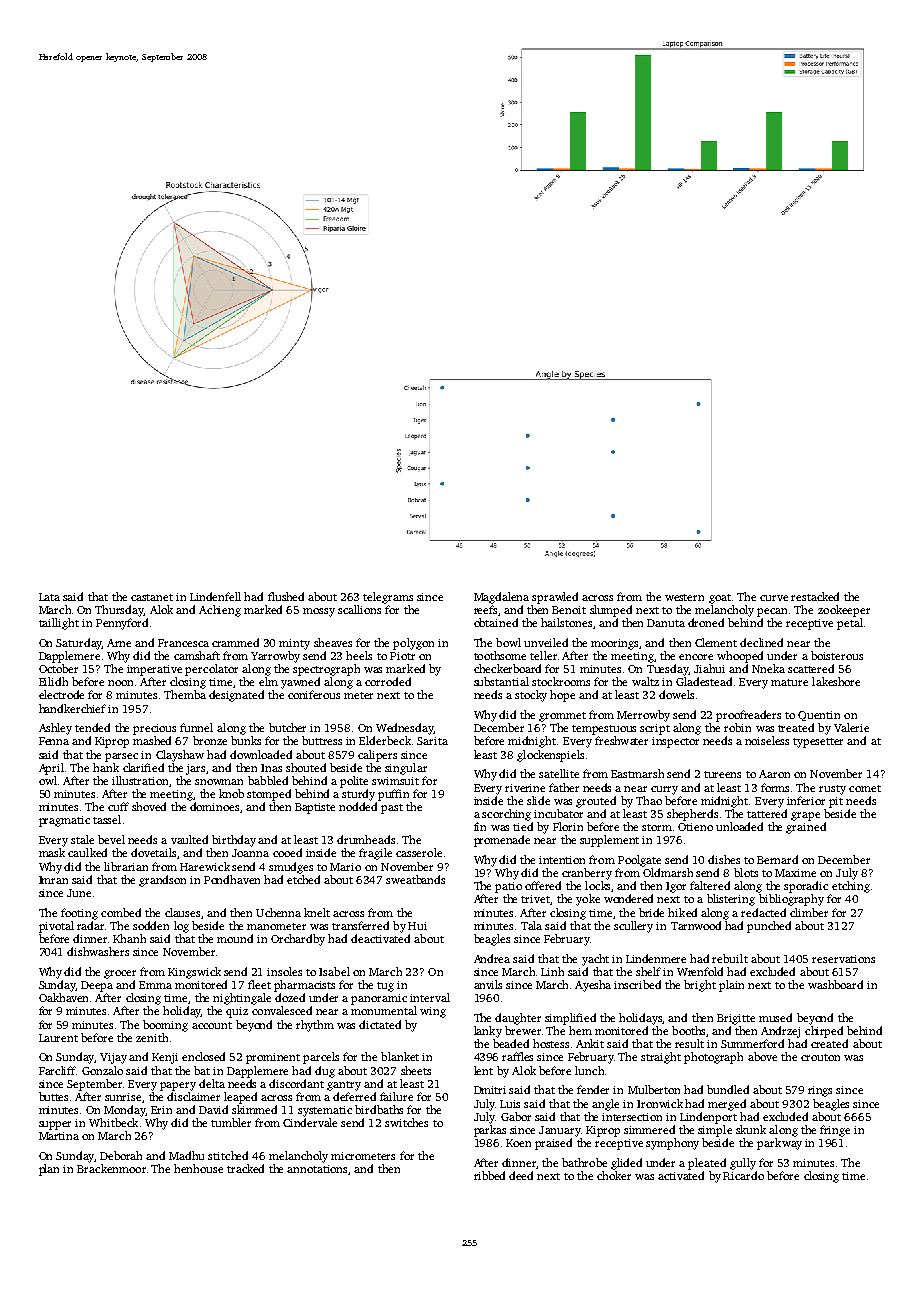  I want to click on restacked, so click(815, 596).
